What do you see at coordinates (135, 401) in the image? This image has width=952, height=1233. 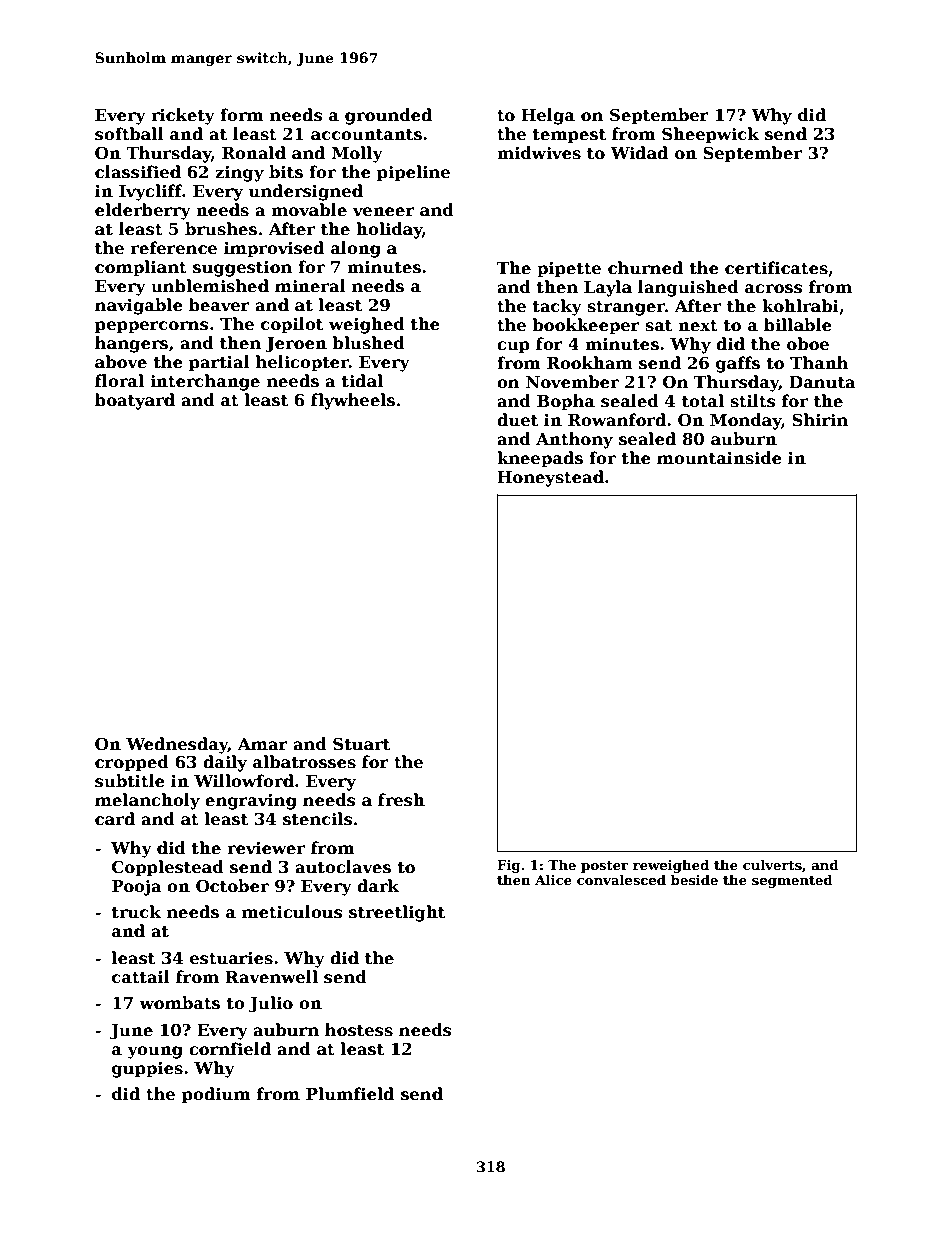 I see `boatyard` at bounding box center [135, 401].
